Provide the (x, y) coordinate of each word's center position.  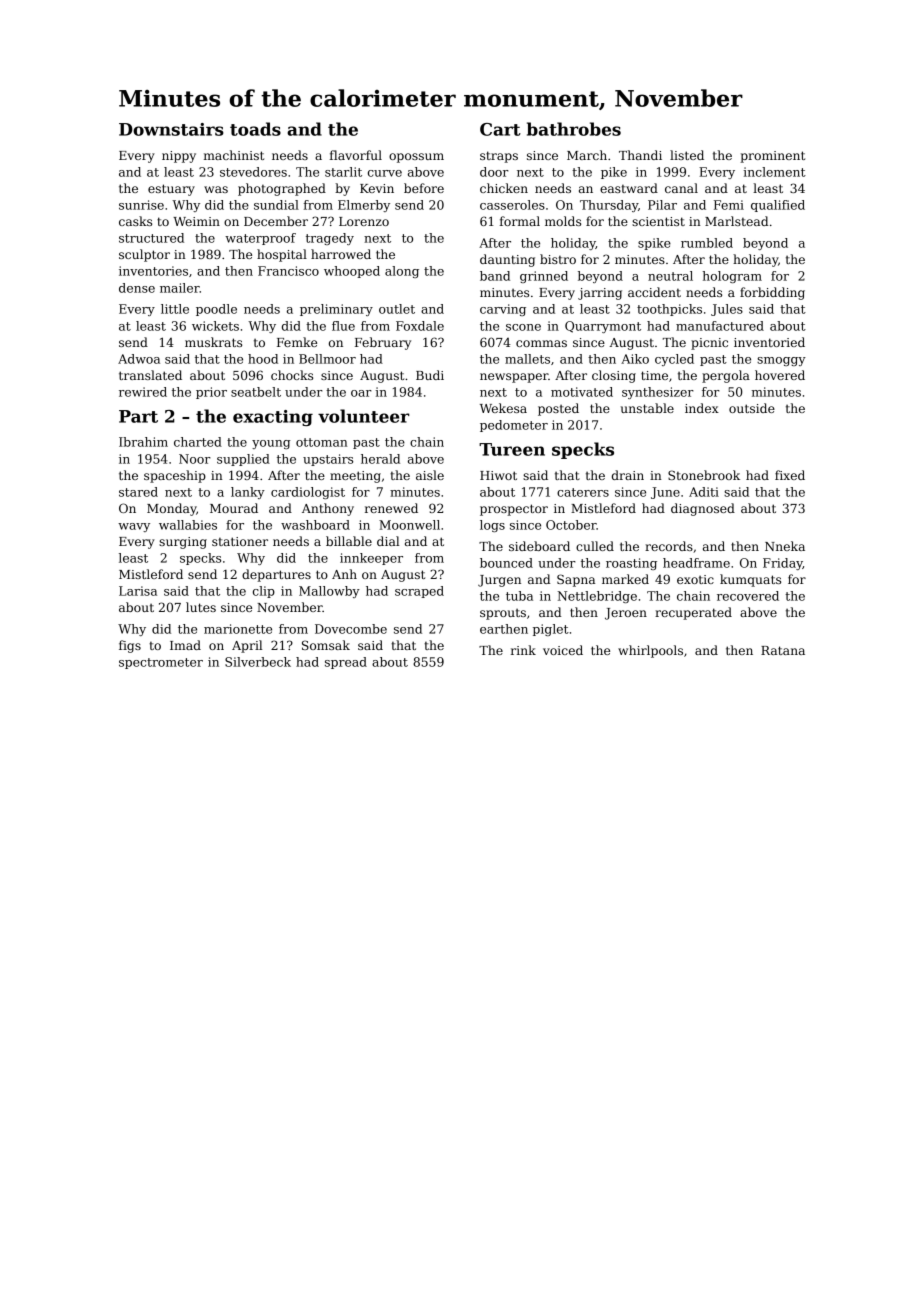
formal (520, 221)
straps (499, 157)
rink (523, 650)
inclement (775, 172)
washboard (315, 525)
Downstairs (171, 129)
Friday (783, 564)
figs (130, 646)
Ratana (783, 650)
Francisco (288, 271)
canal (681, 188)
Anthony (328, 509)
